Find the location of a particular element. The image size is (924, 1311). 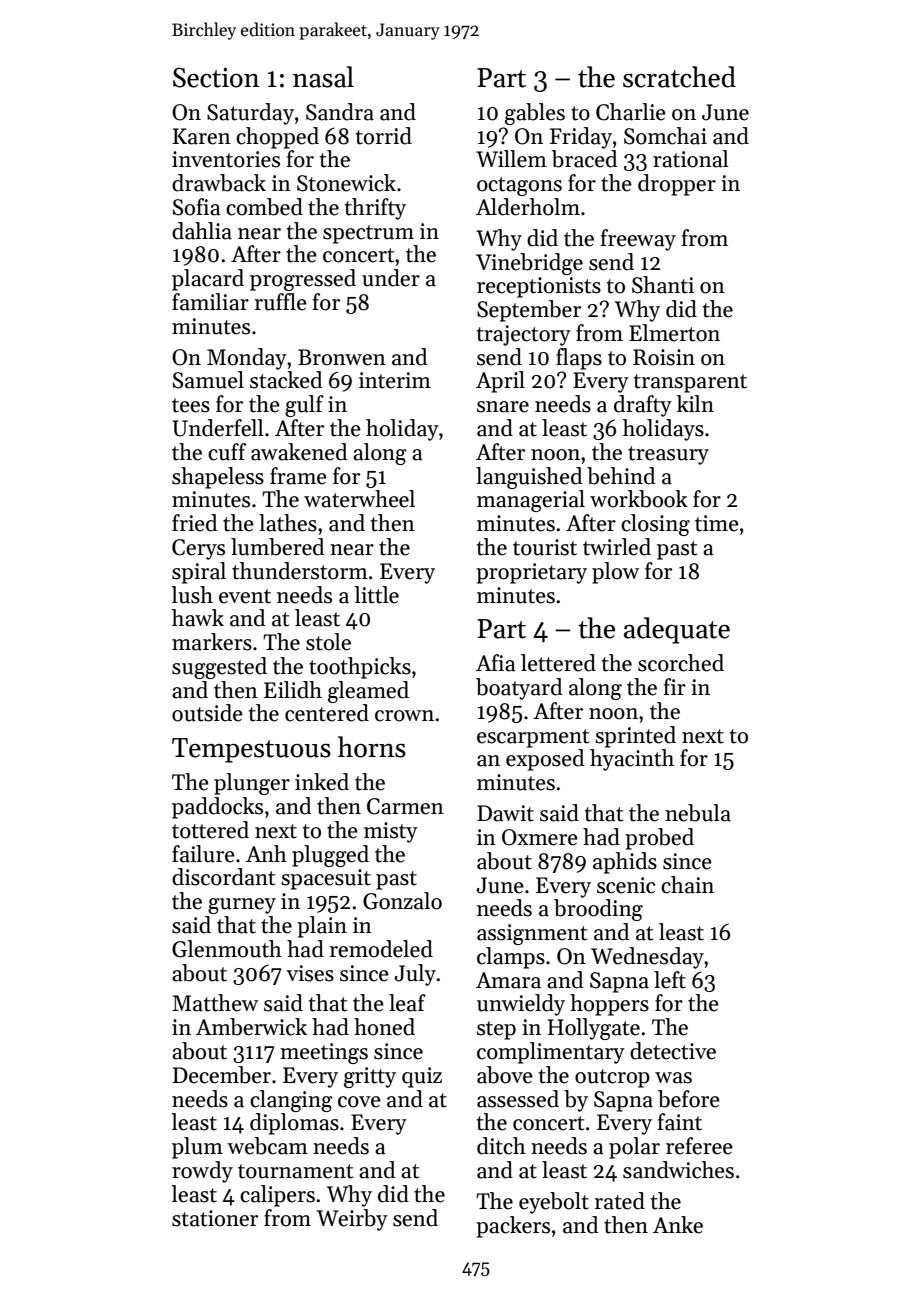

vises is located at coordinates (310, 973).
